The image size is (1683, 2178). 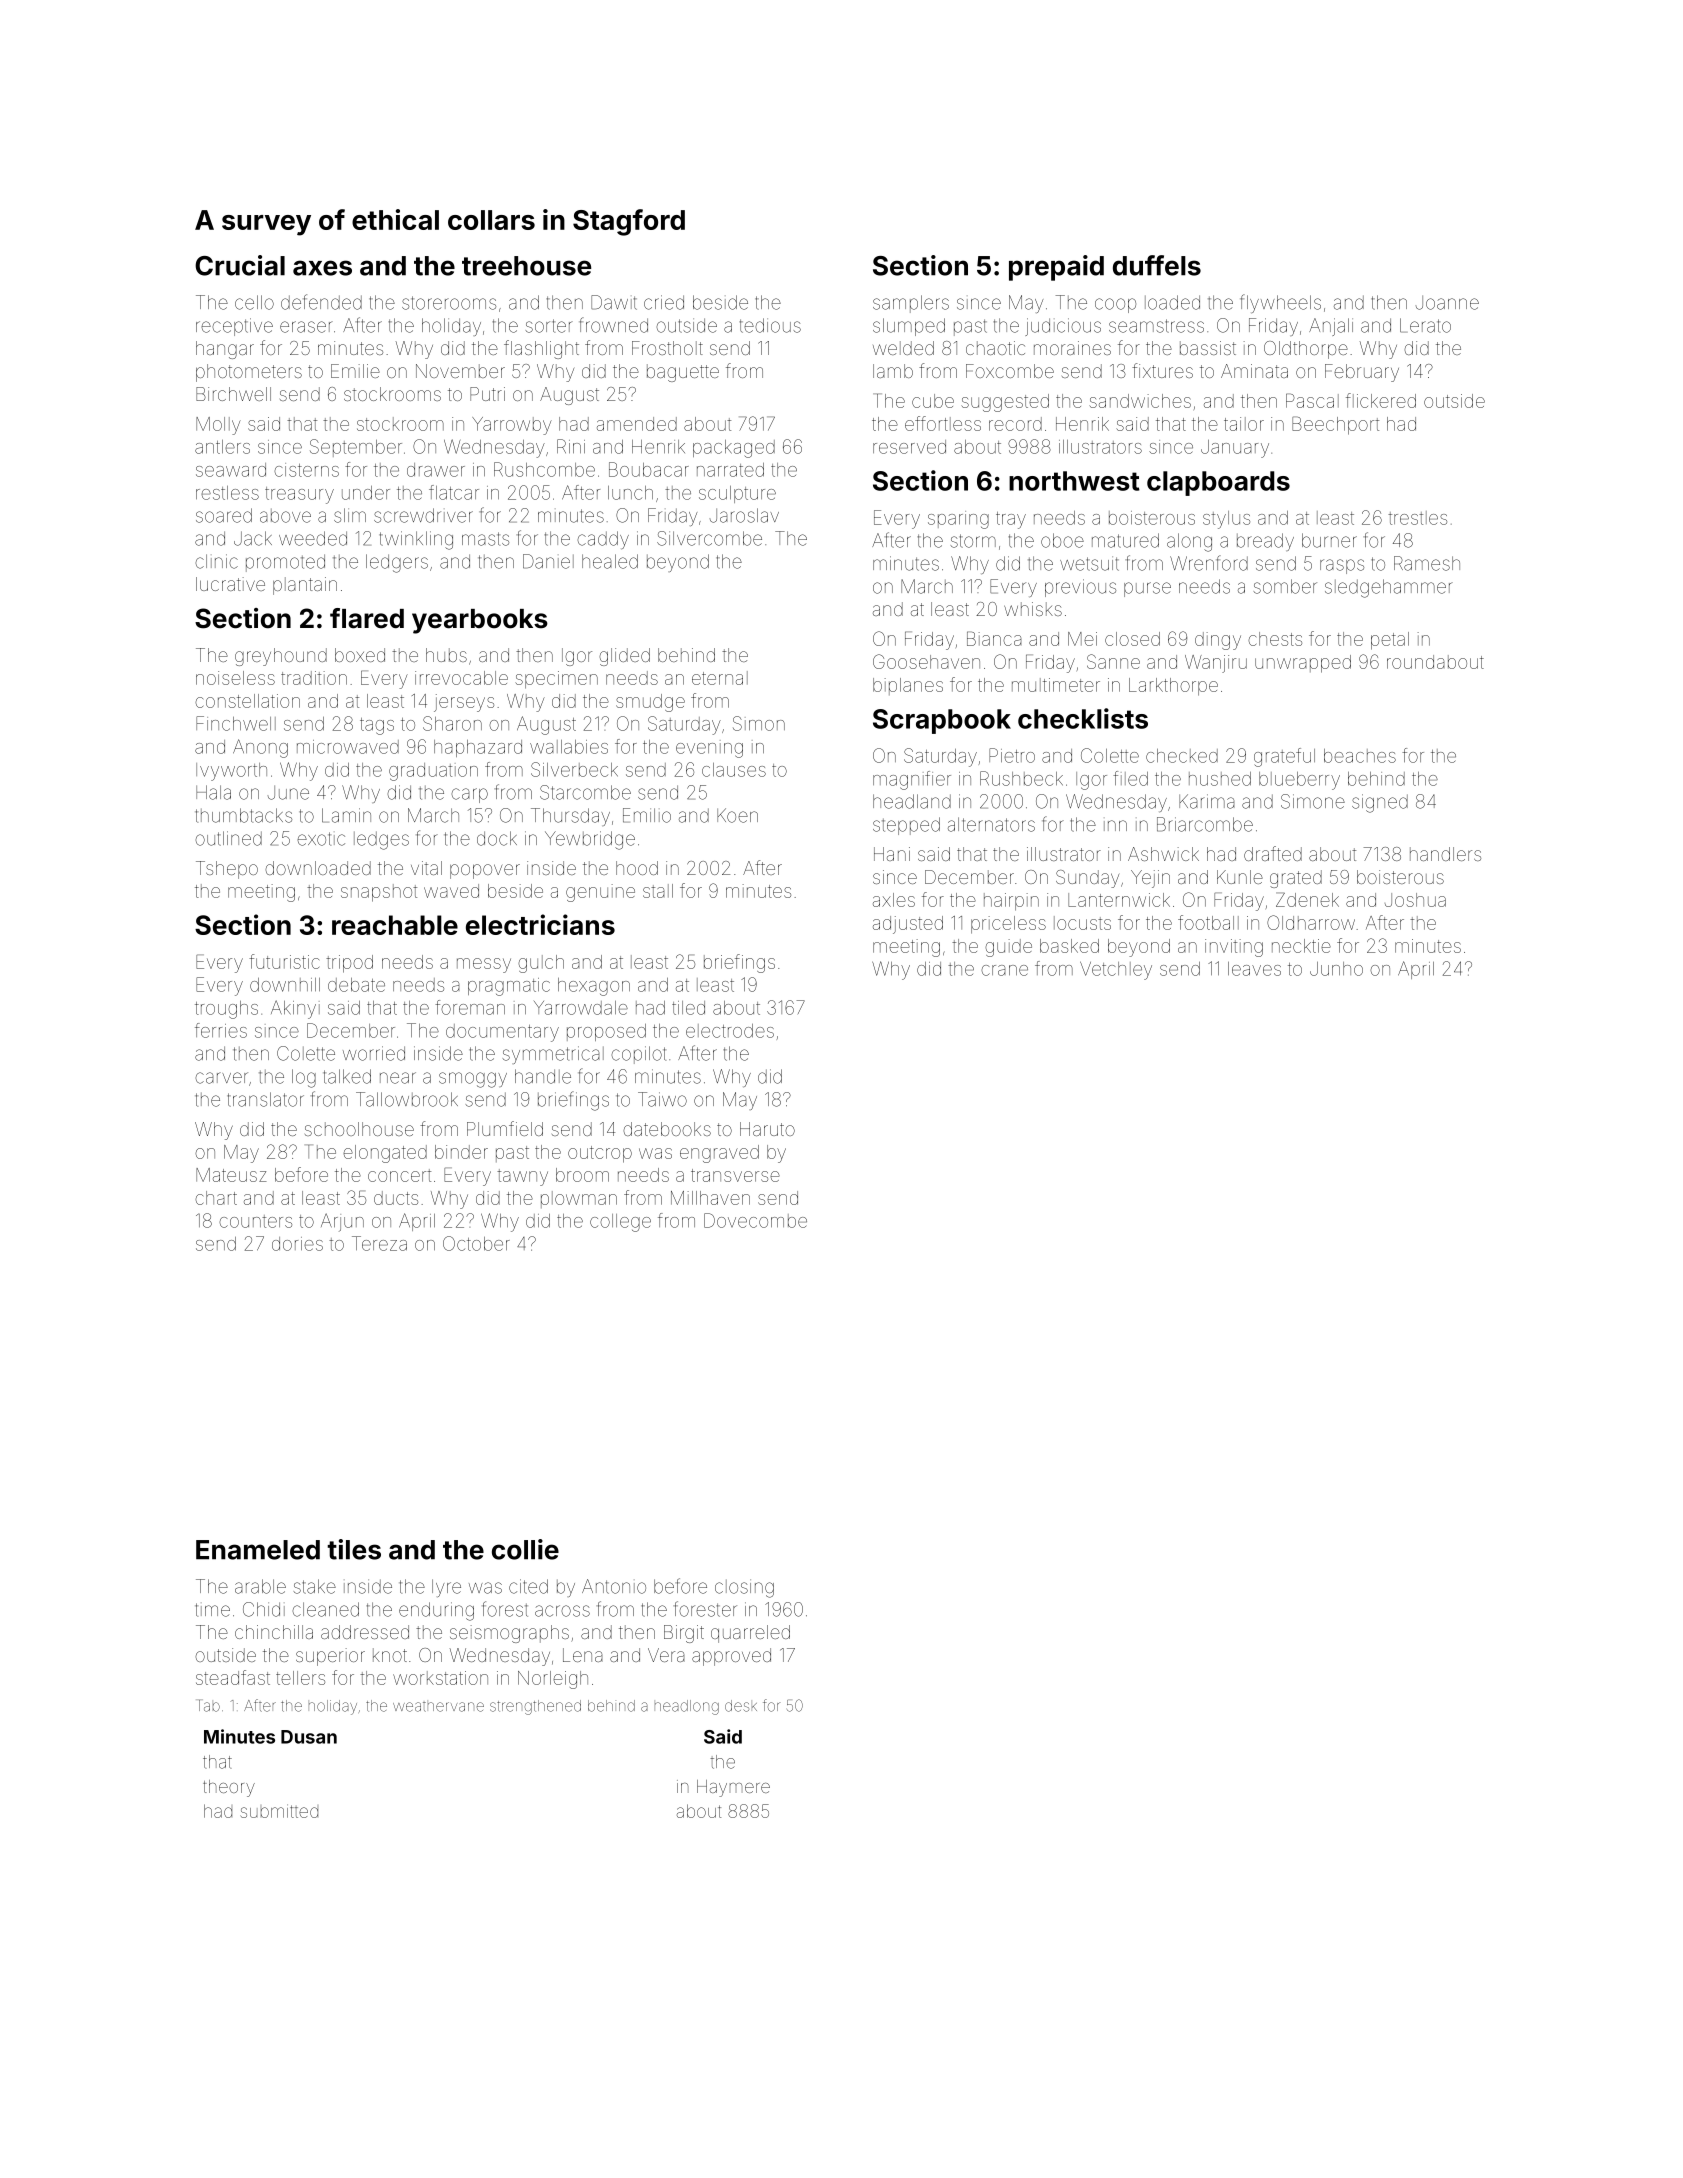 I want to click on steadfast, so click(x=233, y=1677).
